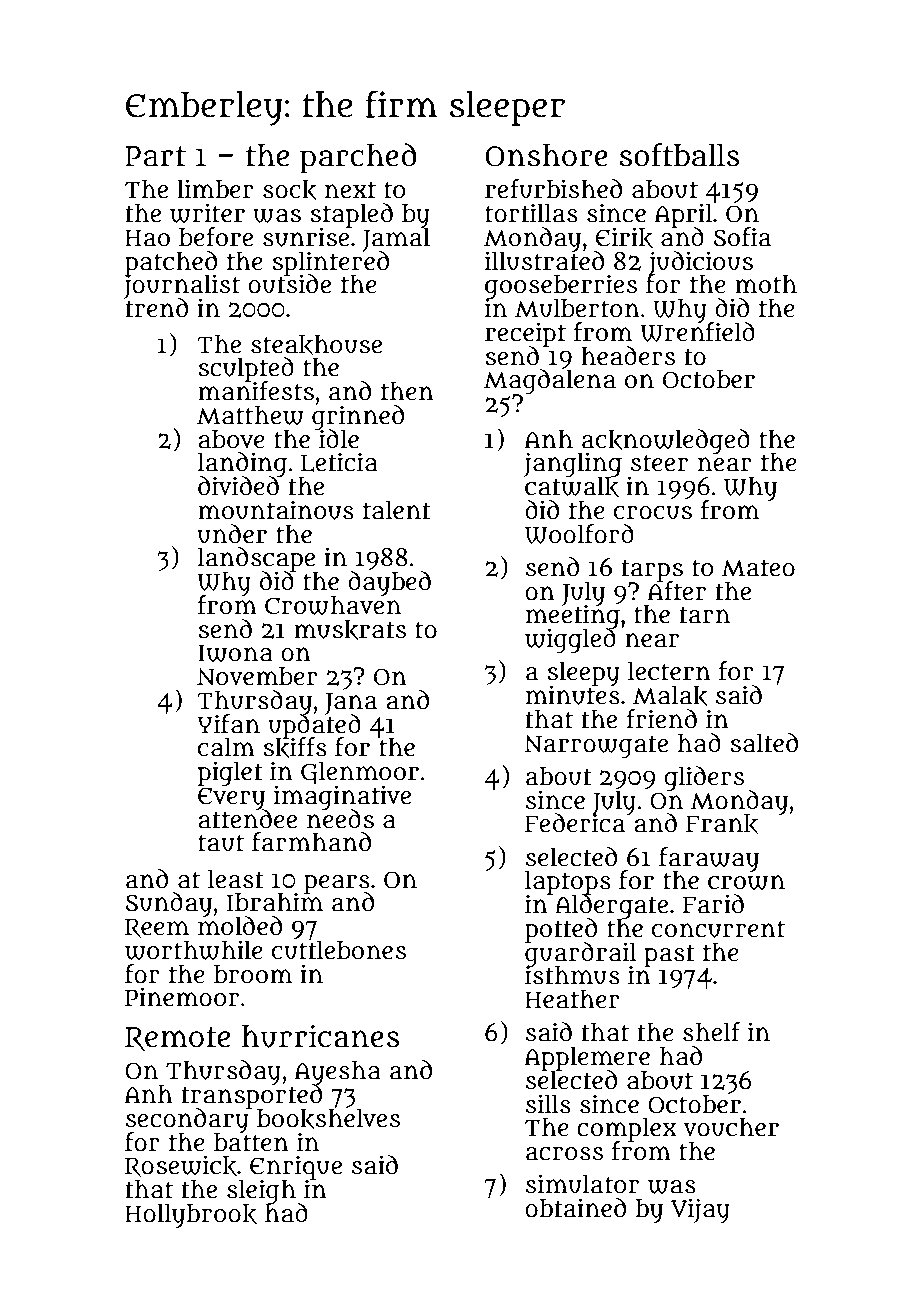  What do you see at coordinates (389, 583) in the screenshot?
I see `daybed` at bounding box center [389, 583].
